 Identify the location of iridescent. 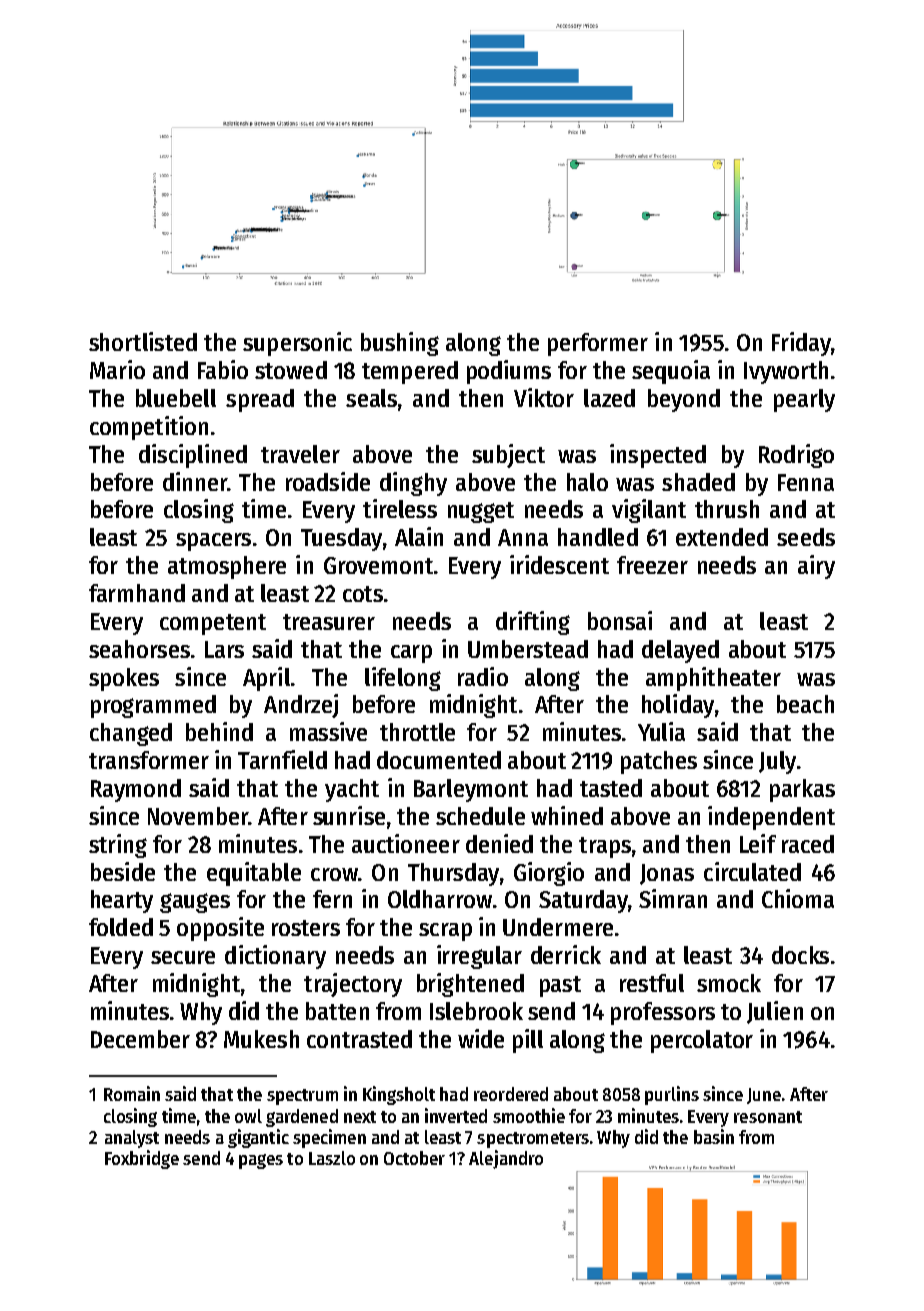
(559, 564).
